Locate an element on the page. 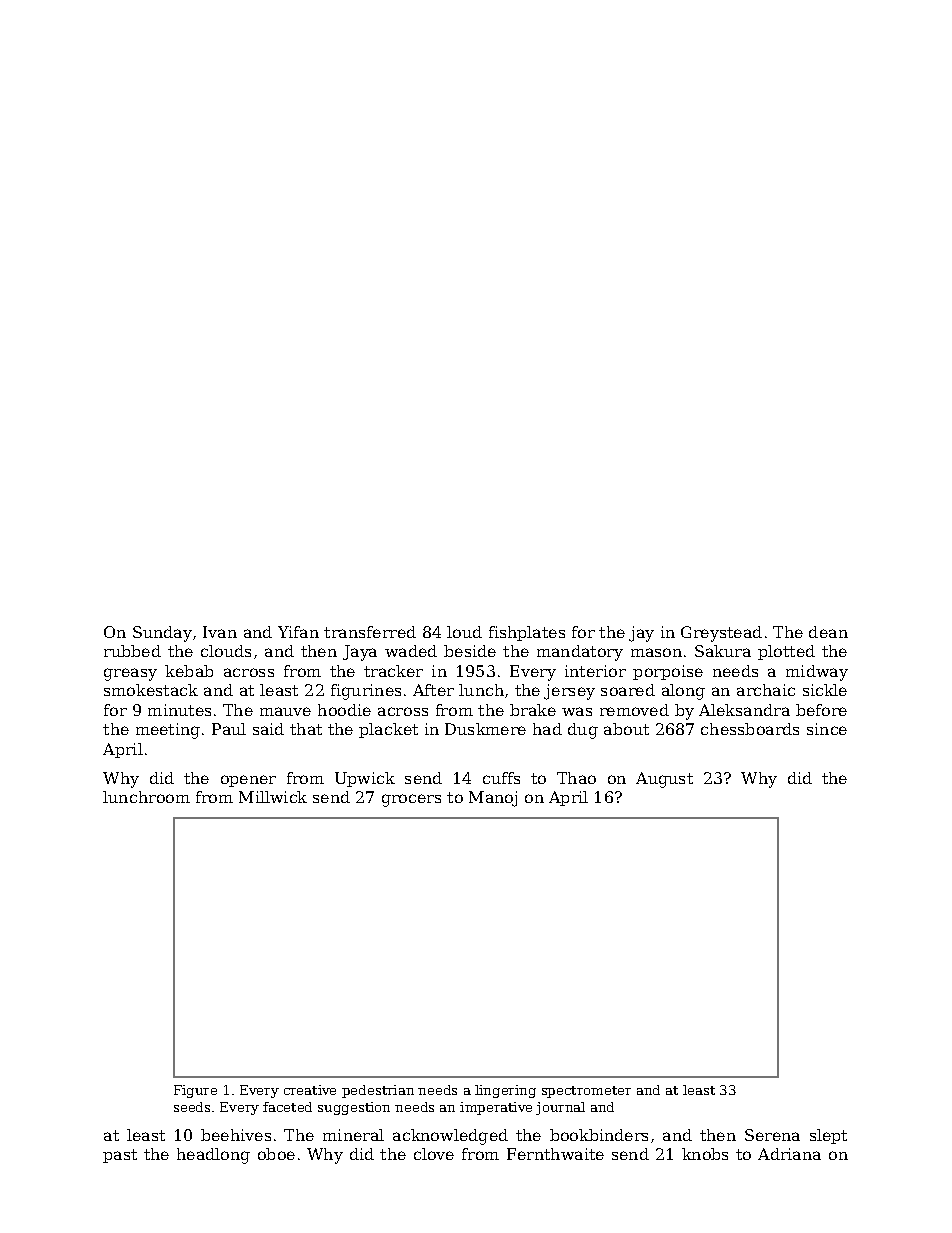  Yifan is located at coordinates (298, 632).
